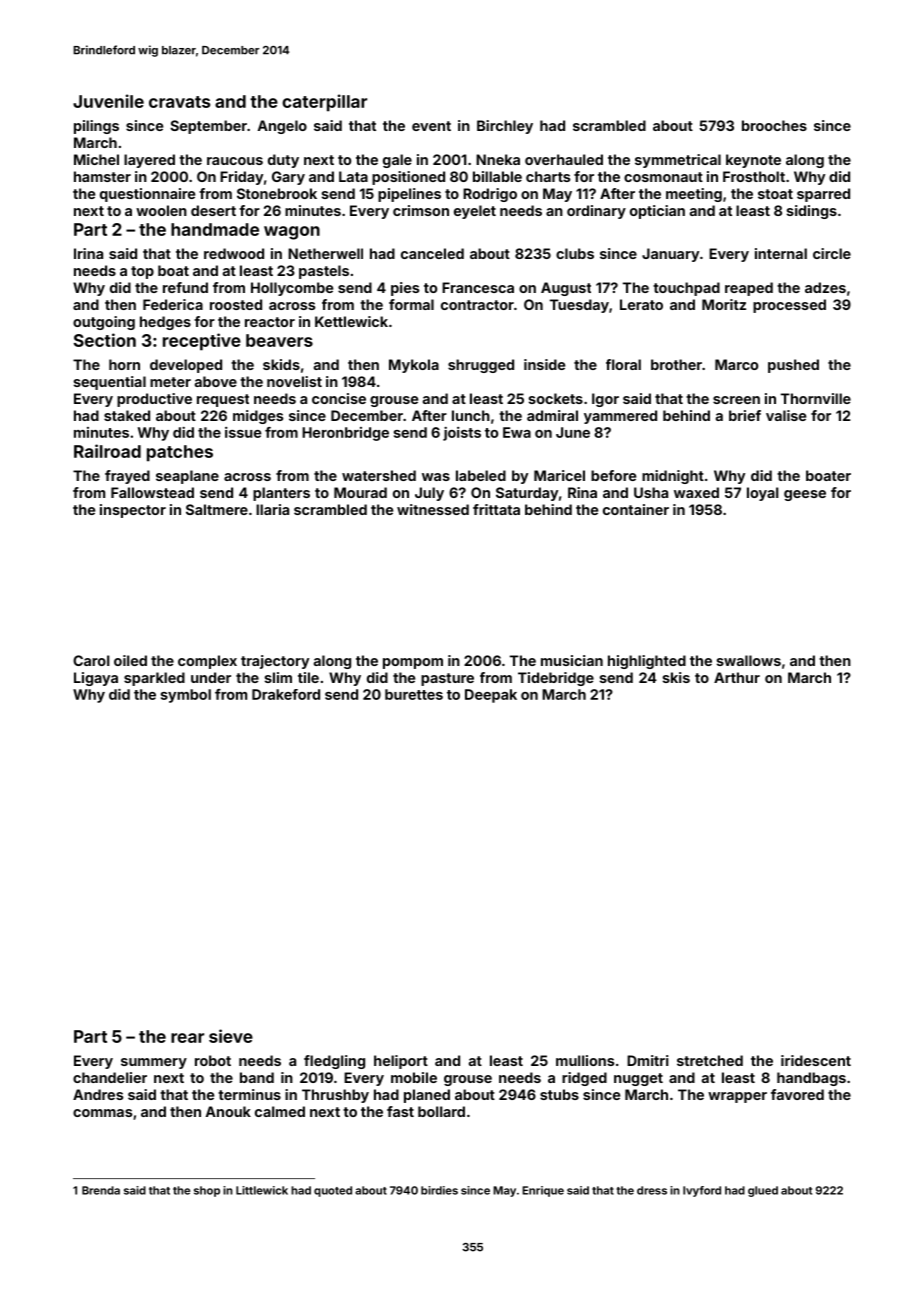 The height and width of the screenshot is (1308, 924). What do you see at coordinates (108, 101) in the screenshot?
I see `Juvenile` at bounding box center [108, 101].
